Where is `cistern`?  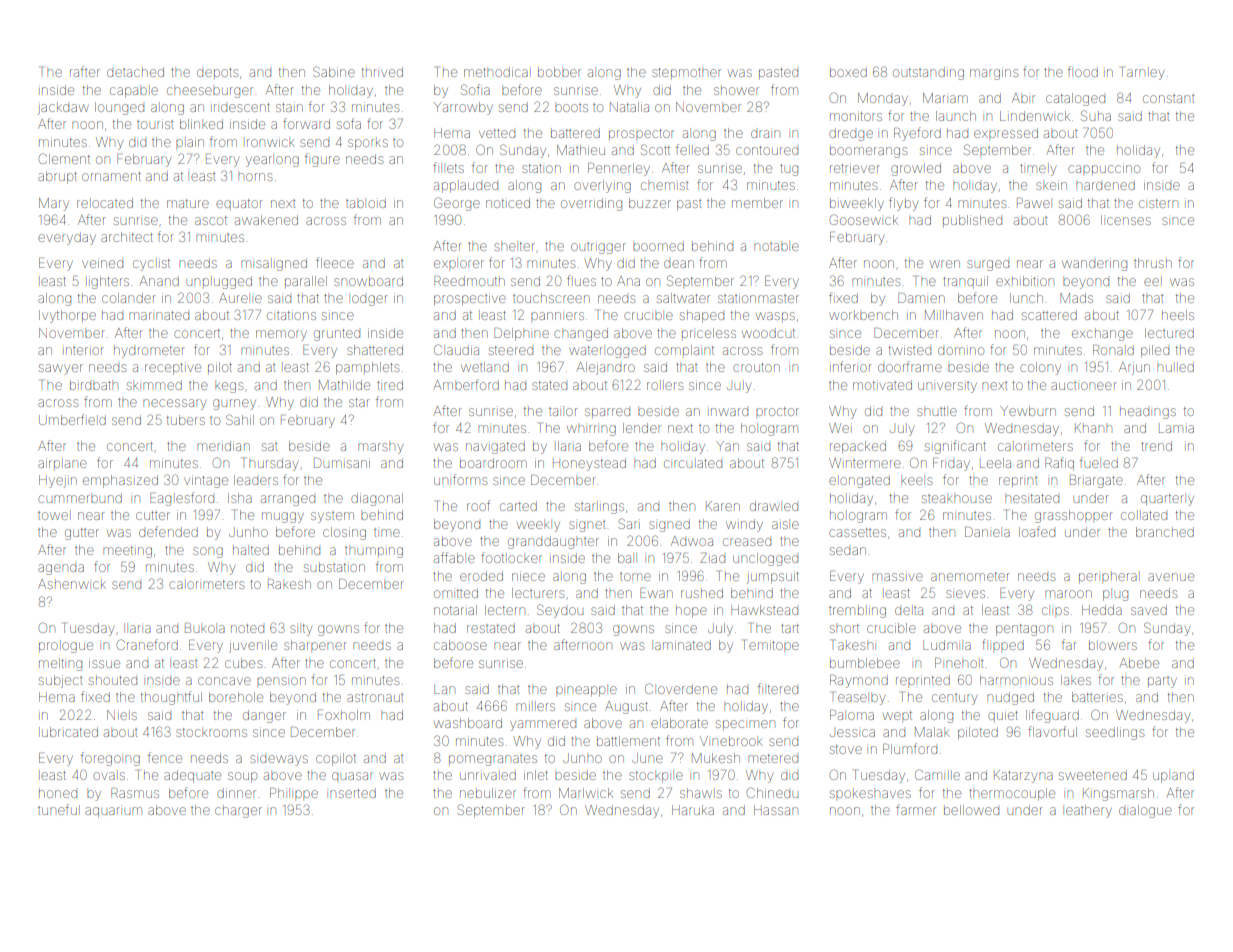
cistern is located at coordinates (1158, 203).
